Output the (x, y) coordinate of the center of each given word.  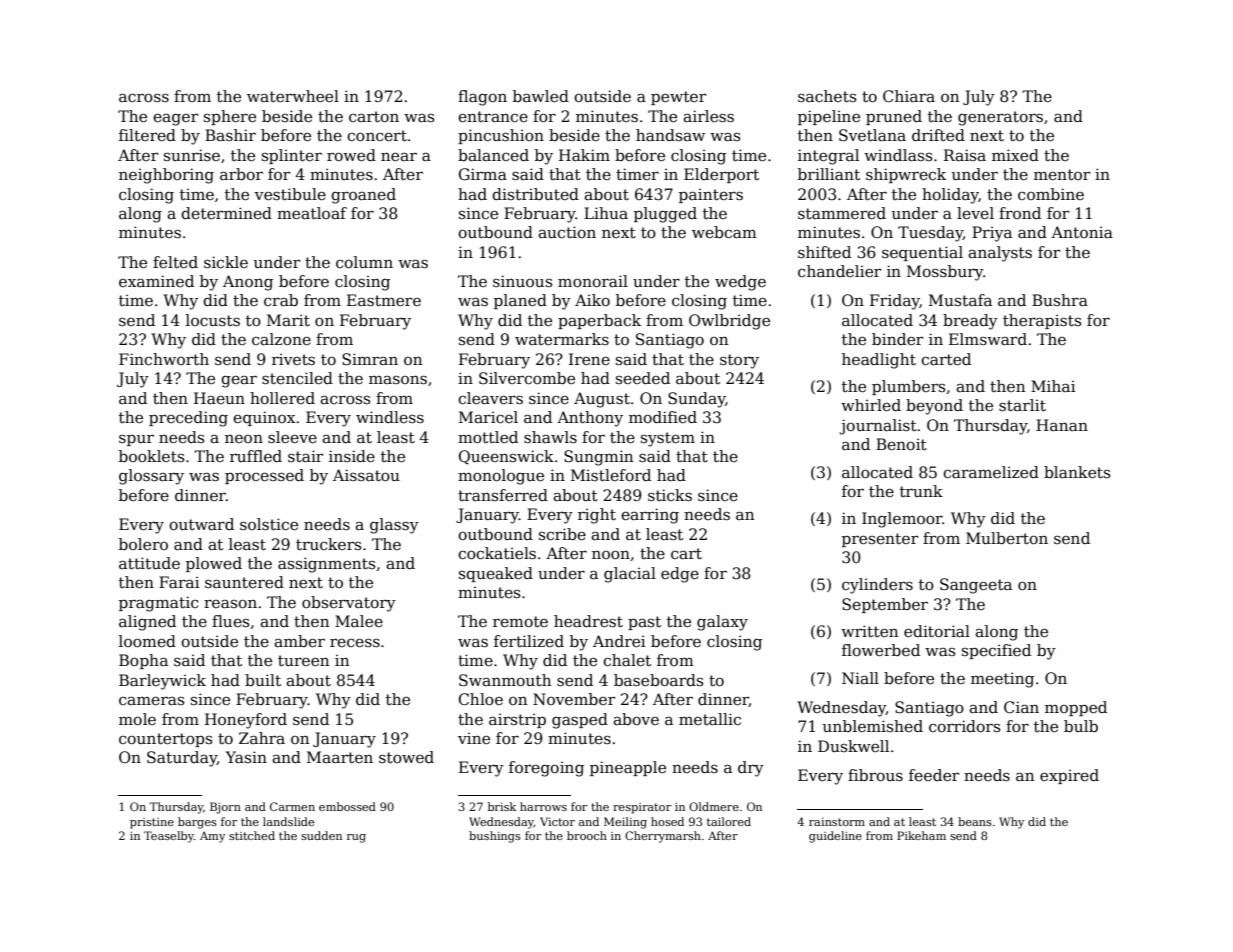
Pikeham (921, 835)
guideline (835, 837)
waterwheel (293, 96)
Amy (212, 837)
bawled (541, 96)
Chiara (909, 96)
